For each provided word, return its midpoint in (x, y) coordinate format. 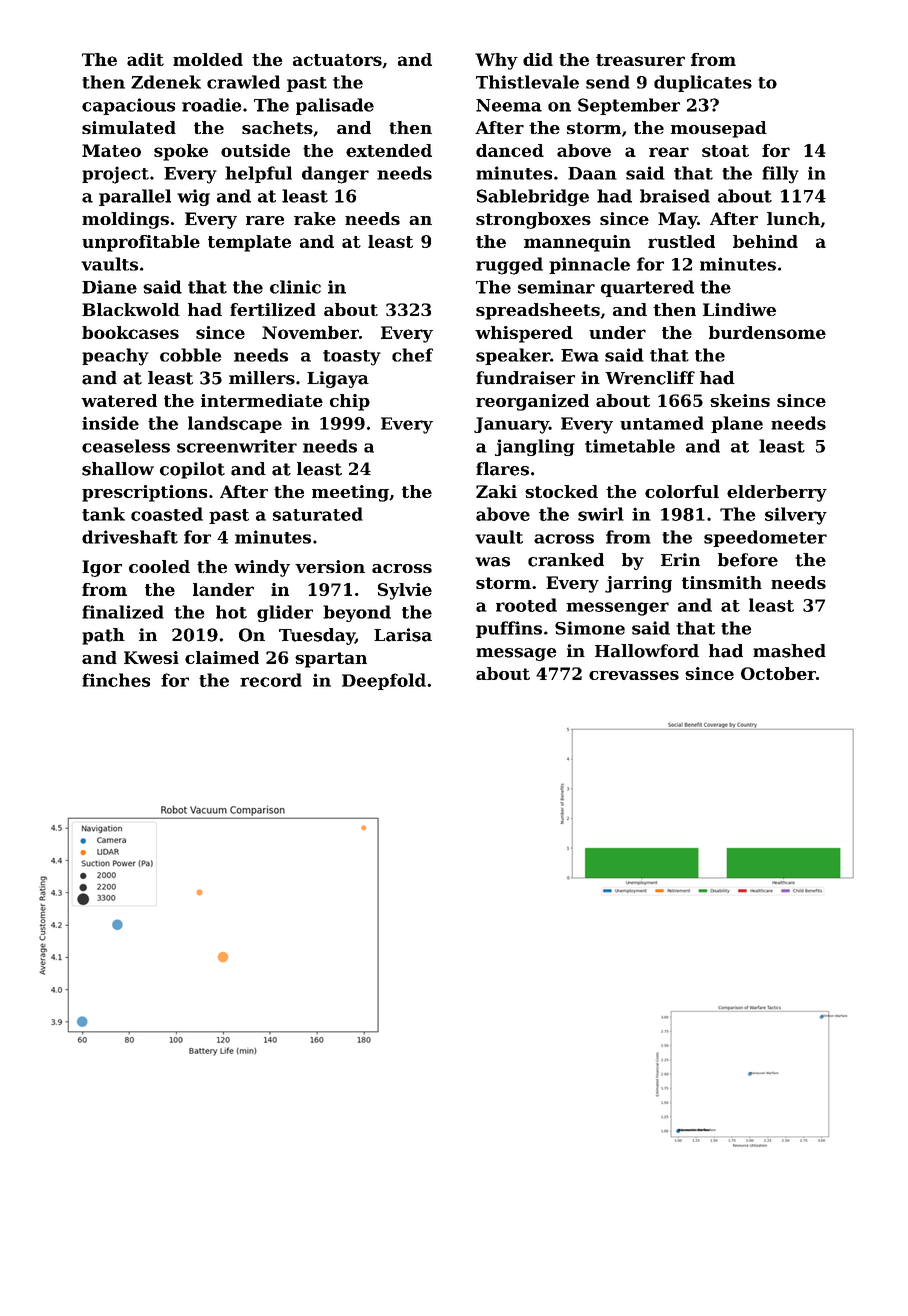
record (271, 680)
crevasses (634, 675)
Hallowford (647, 651)
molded (208, 59)
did (538, 59)
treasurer (640, 60)
